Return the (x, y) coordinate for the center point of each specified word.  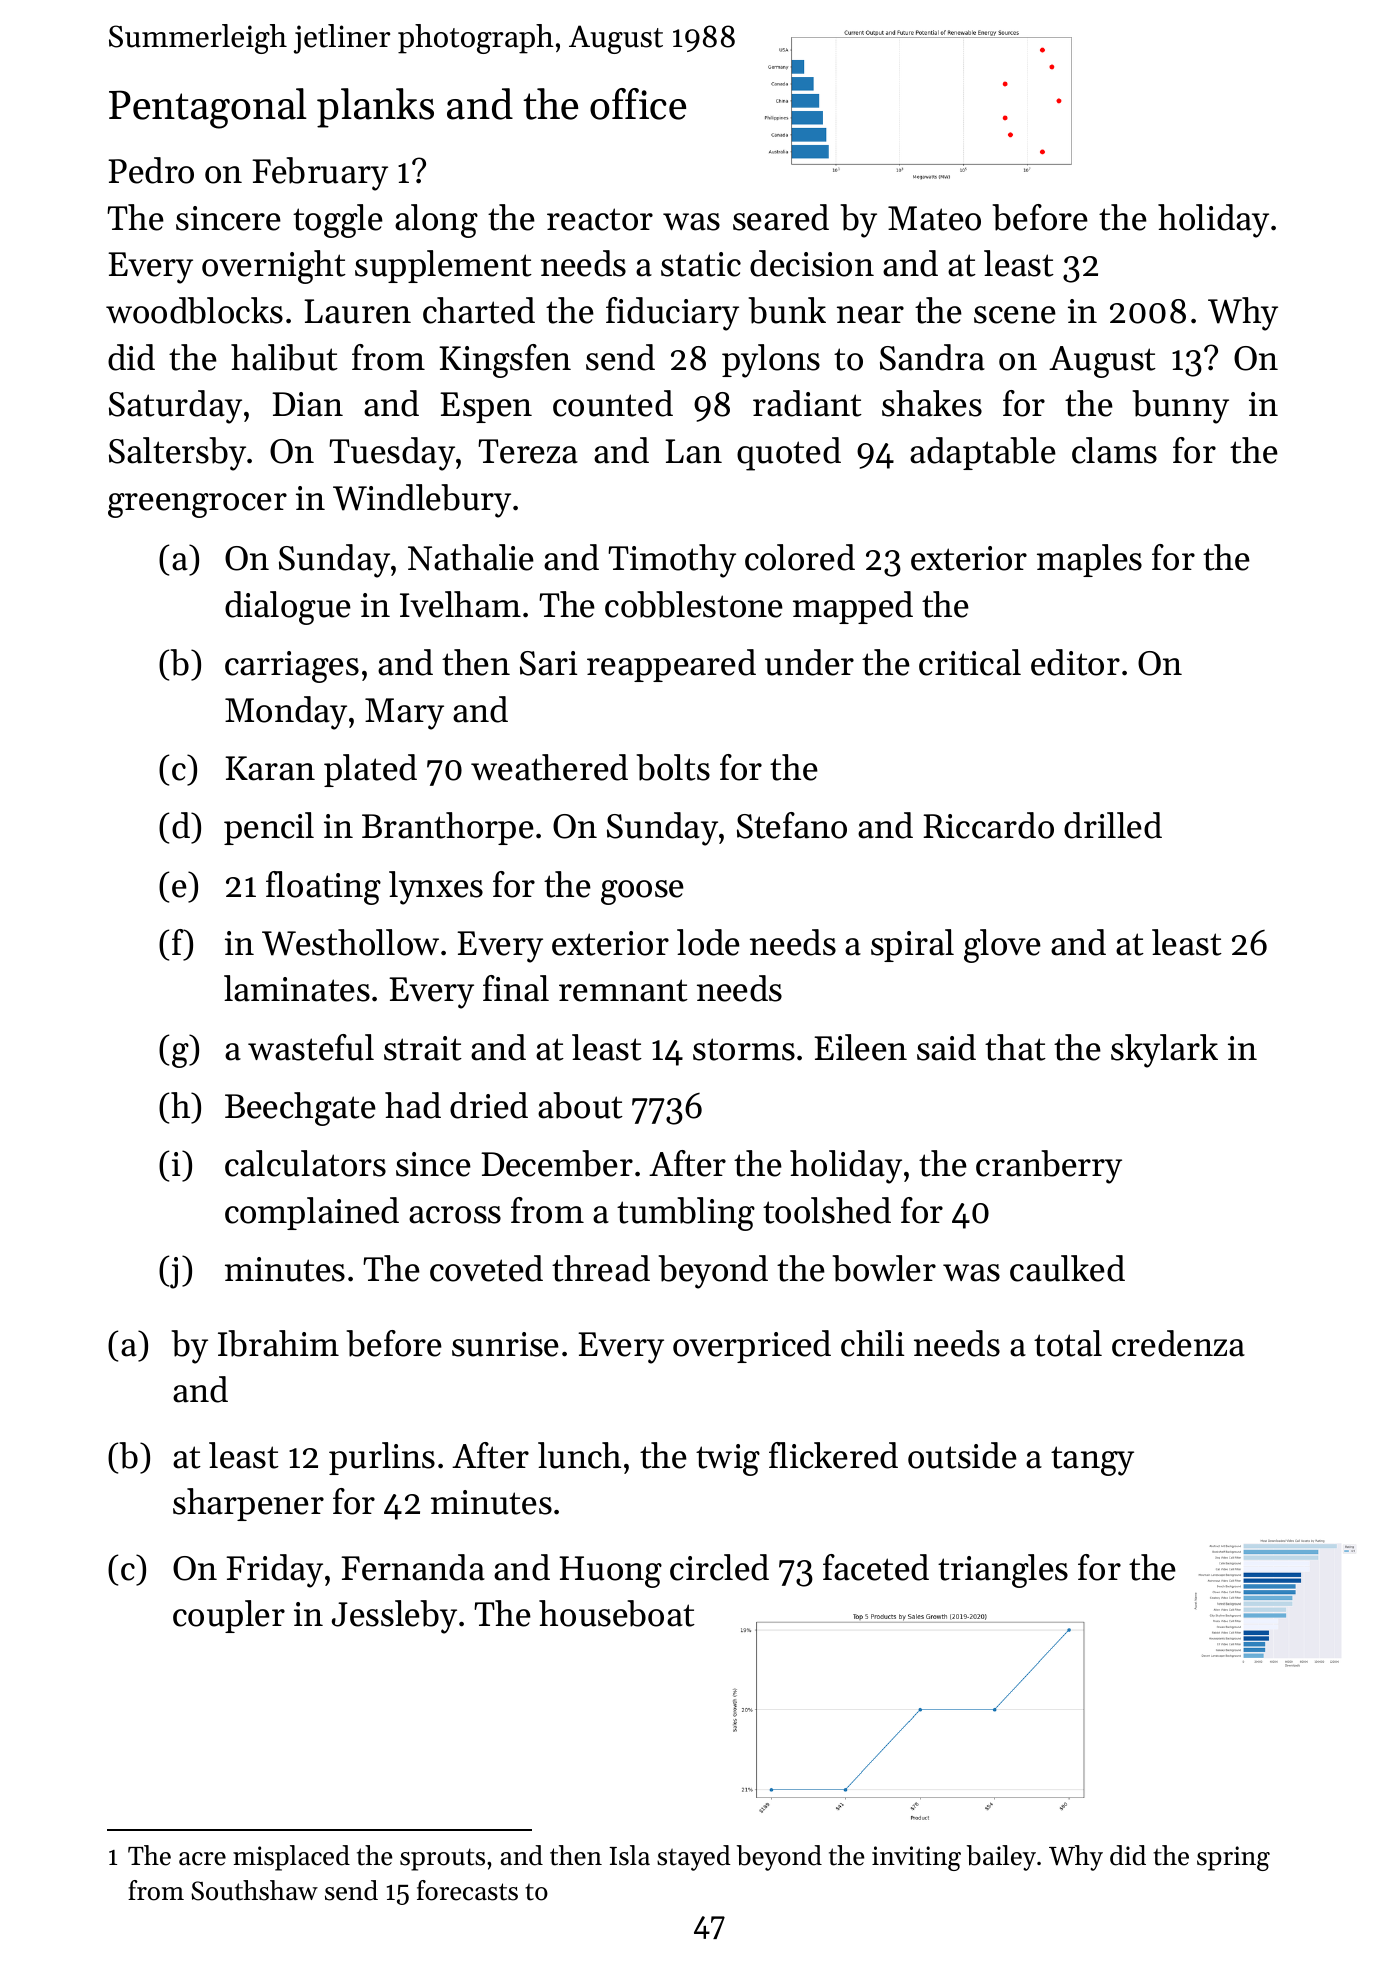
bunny (1180, 407)
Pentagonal (208, 108)
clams (1114, 450)
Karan (270, 768)
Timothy (672, 561)
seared (781, 217)
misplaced (291, 1858)
